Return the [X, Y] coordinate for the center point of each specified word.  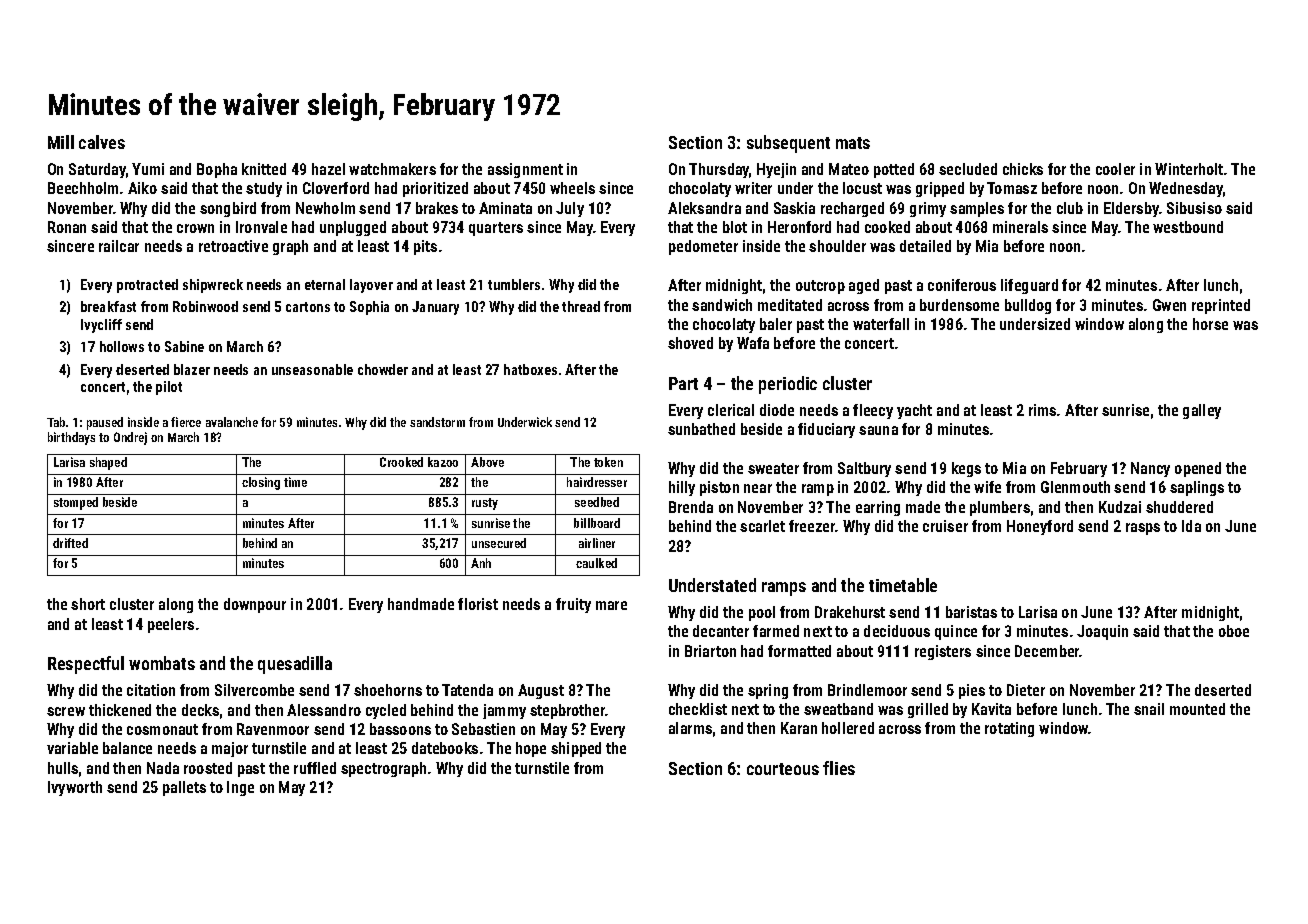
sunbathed [701, 429]
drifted [70, 543]
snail [1149, 709]
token [608, 462]
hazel [328, 169]
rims [1042, 410]
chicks [1023, 169]
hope [531, 749]
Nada [163, 768]
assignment [525, 170]
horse [1210, 324]
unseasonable [312, 369]
